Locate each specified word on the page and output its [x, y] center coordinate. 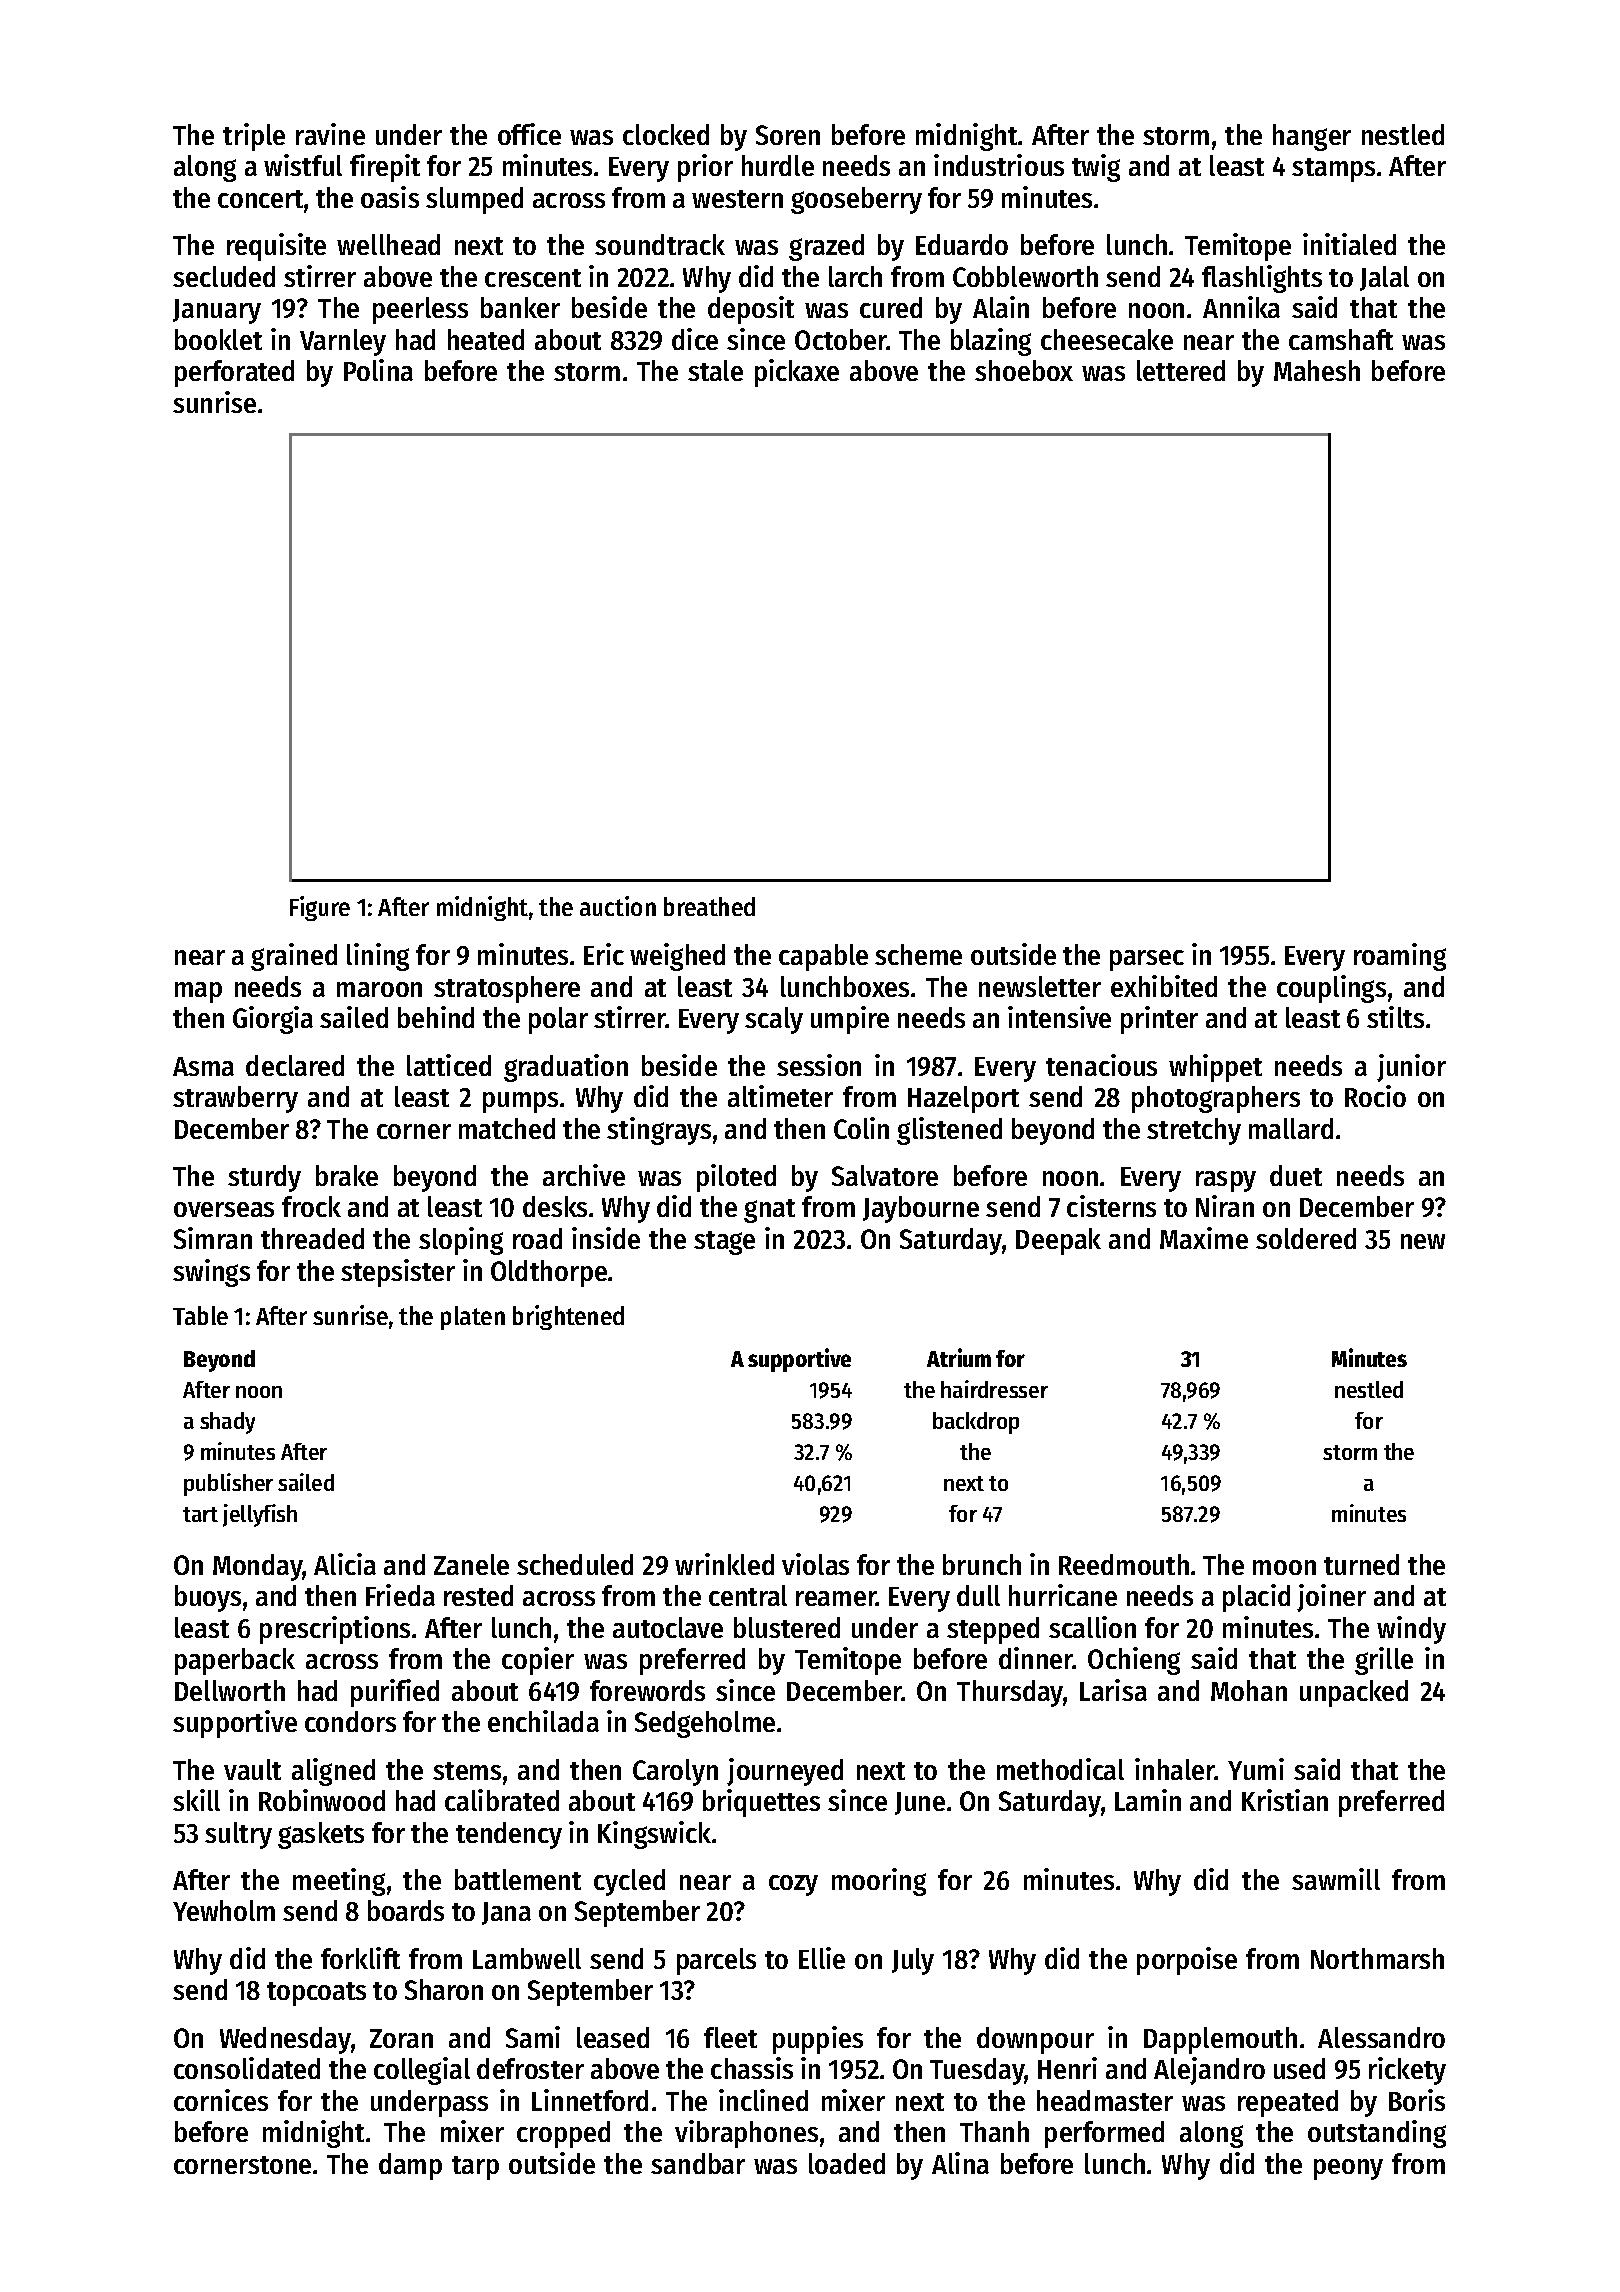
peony [1348, 2169]
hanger [1312, 137]
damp [410, 2166]
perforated [234, 373]
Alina [960, 2163]
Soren [788, 135]
